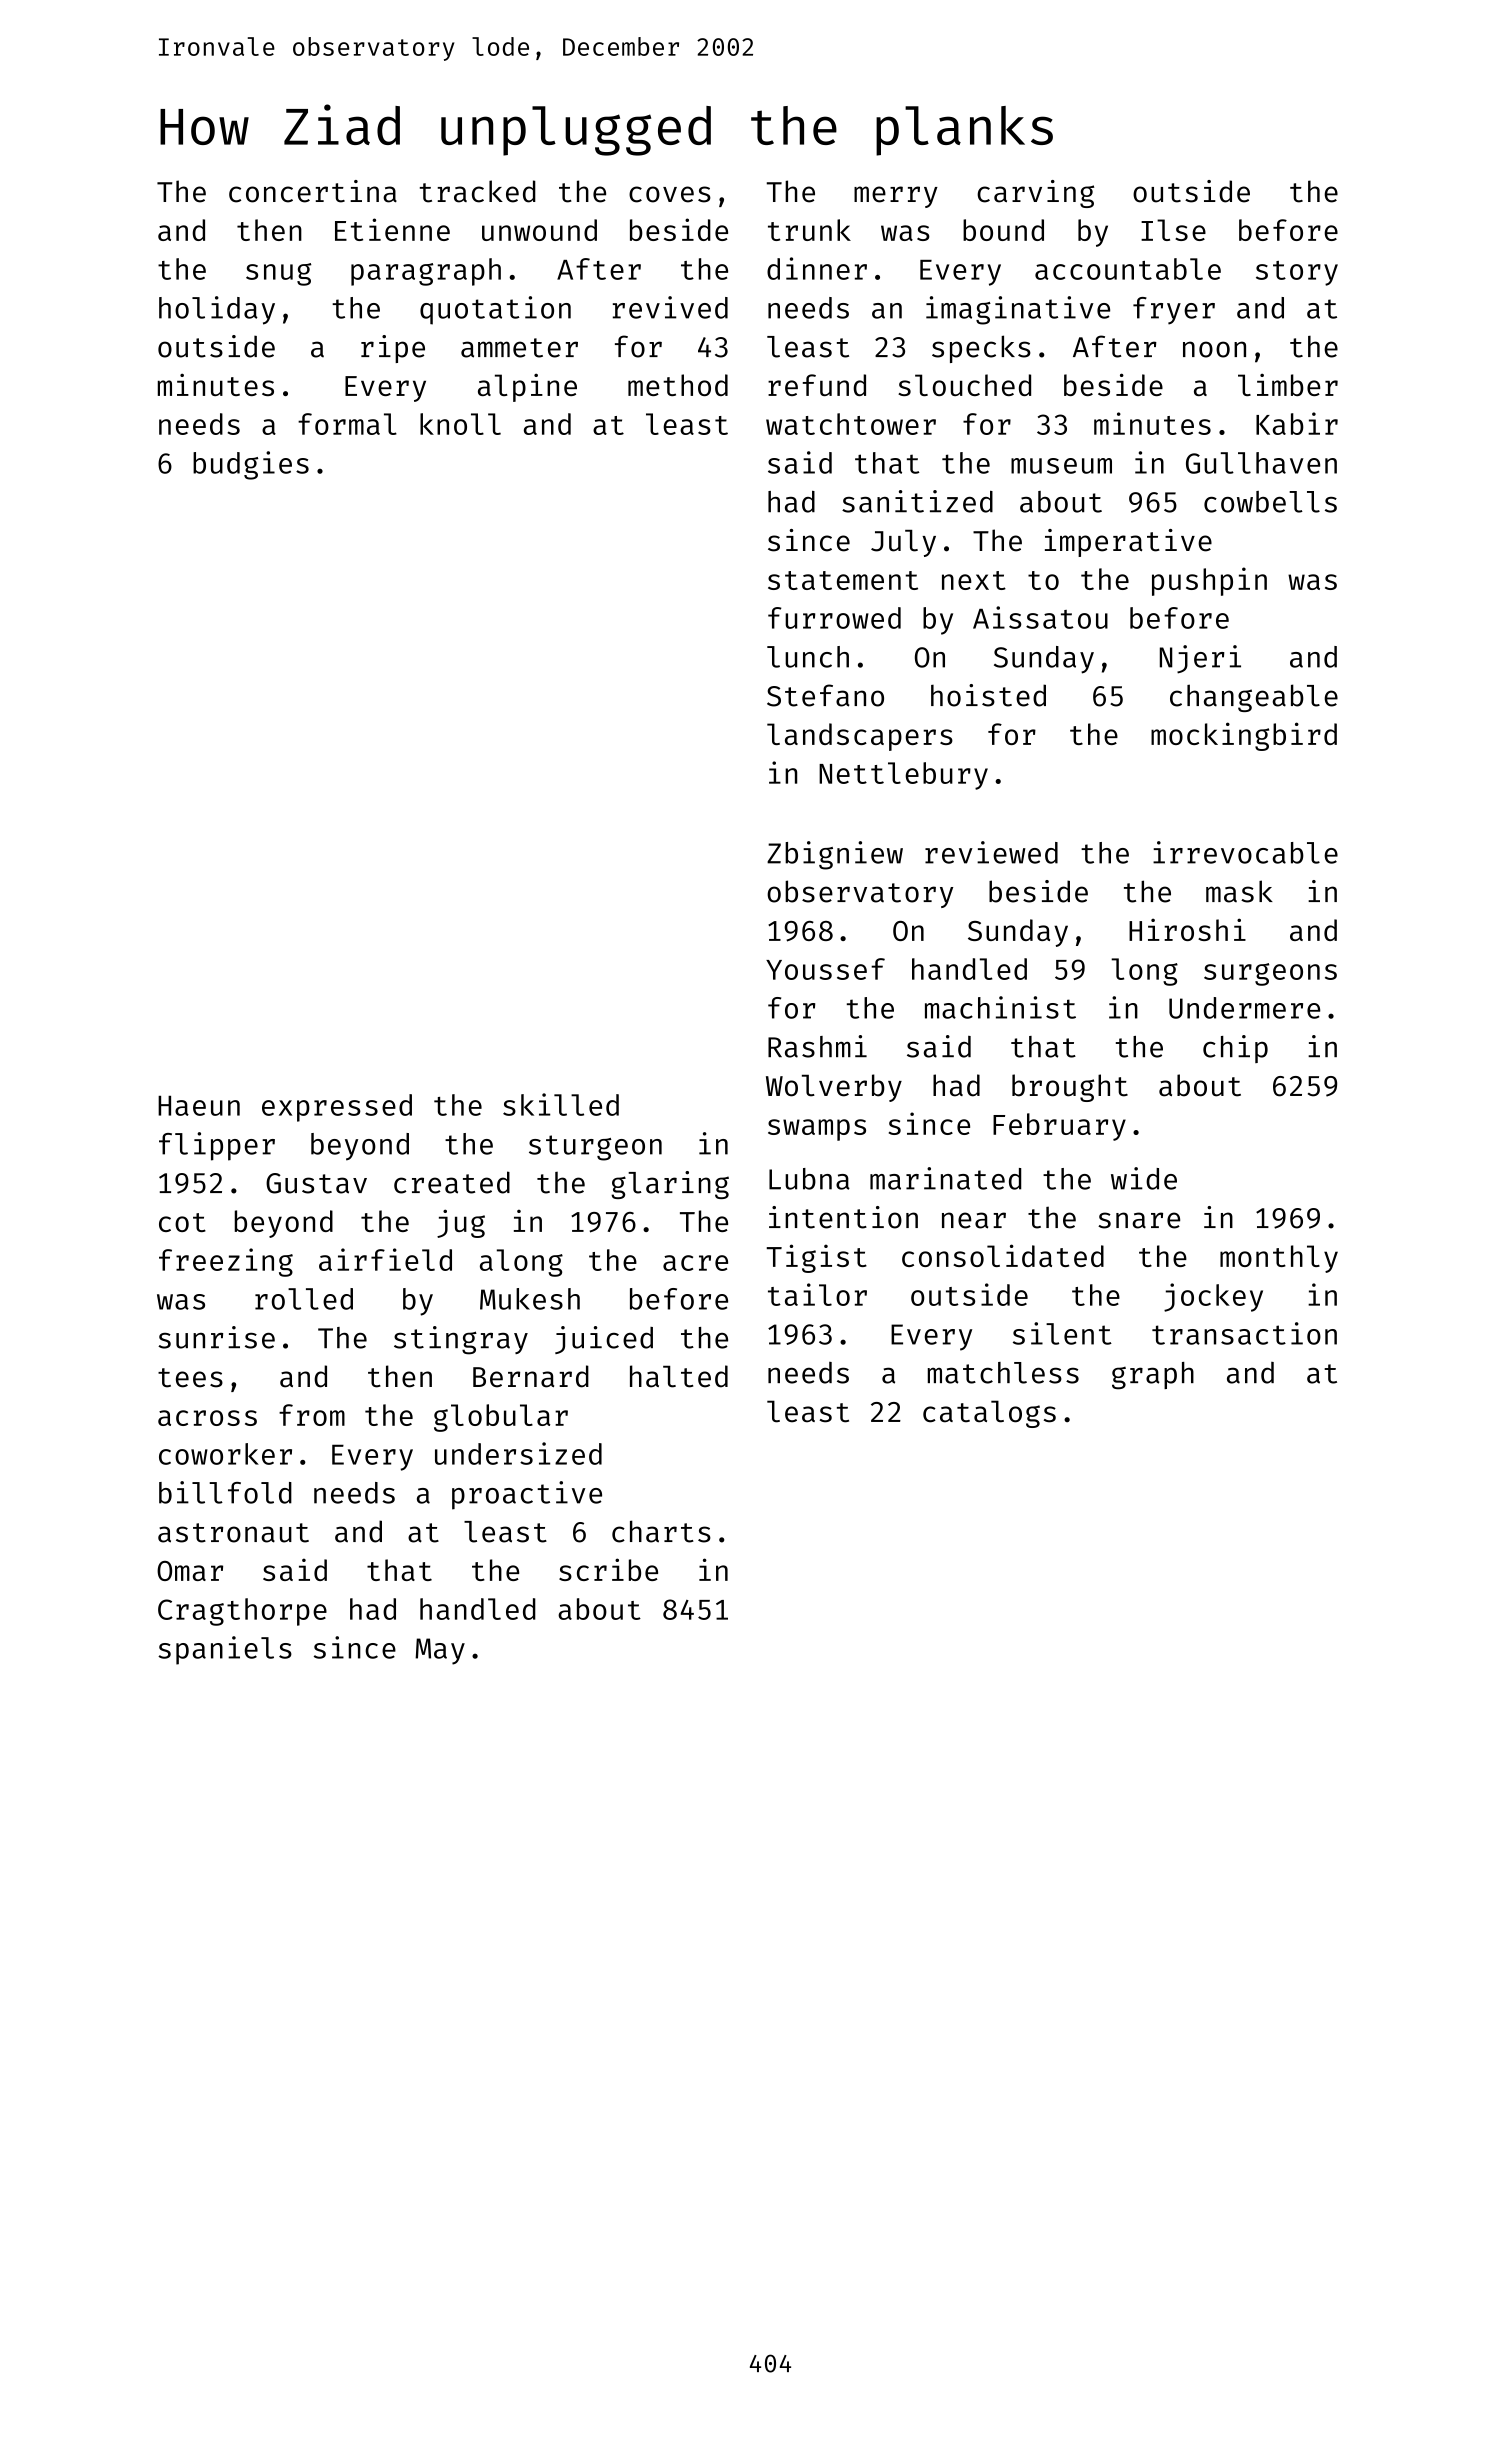 Image resolution: width=1496 pixels, height=2464 pixels. What do you see at coordinates (670, 307) in the screenshot?
I see `revived` at bounding box center [670, 307].
